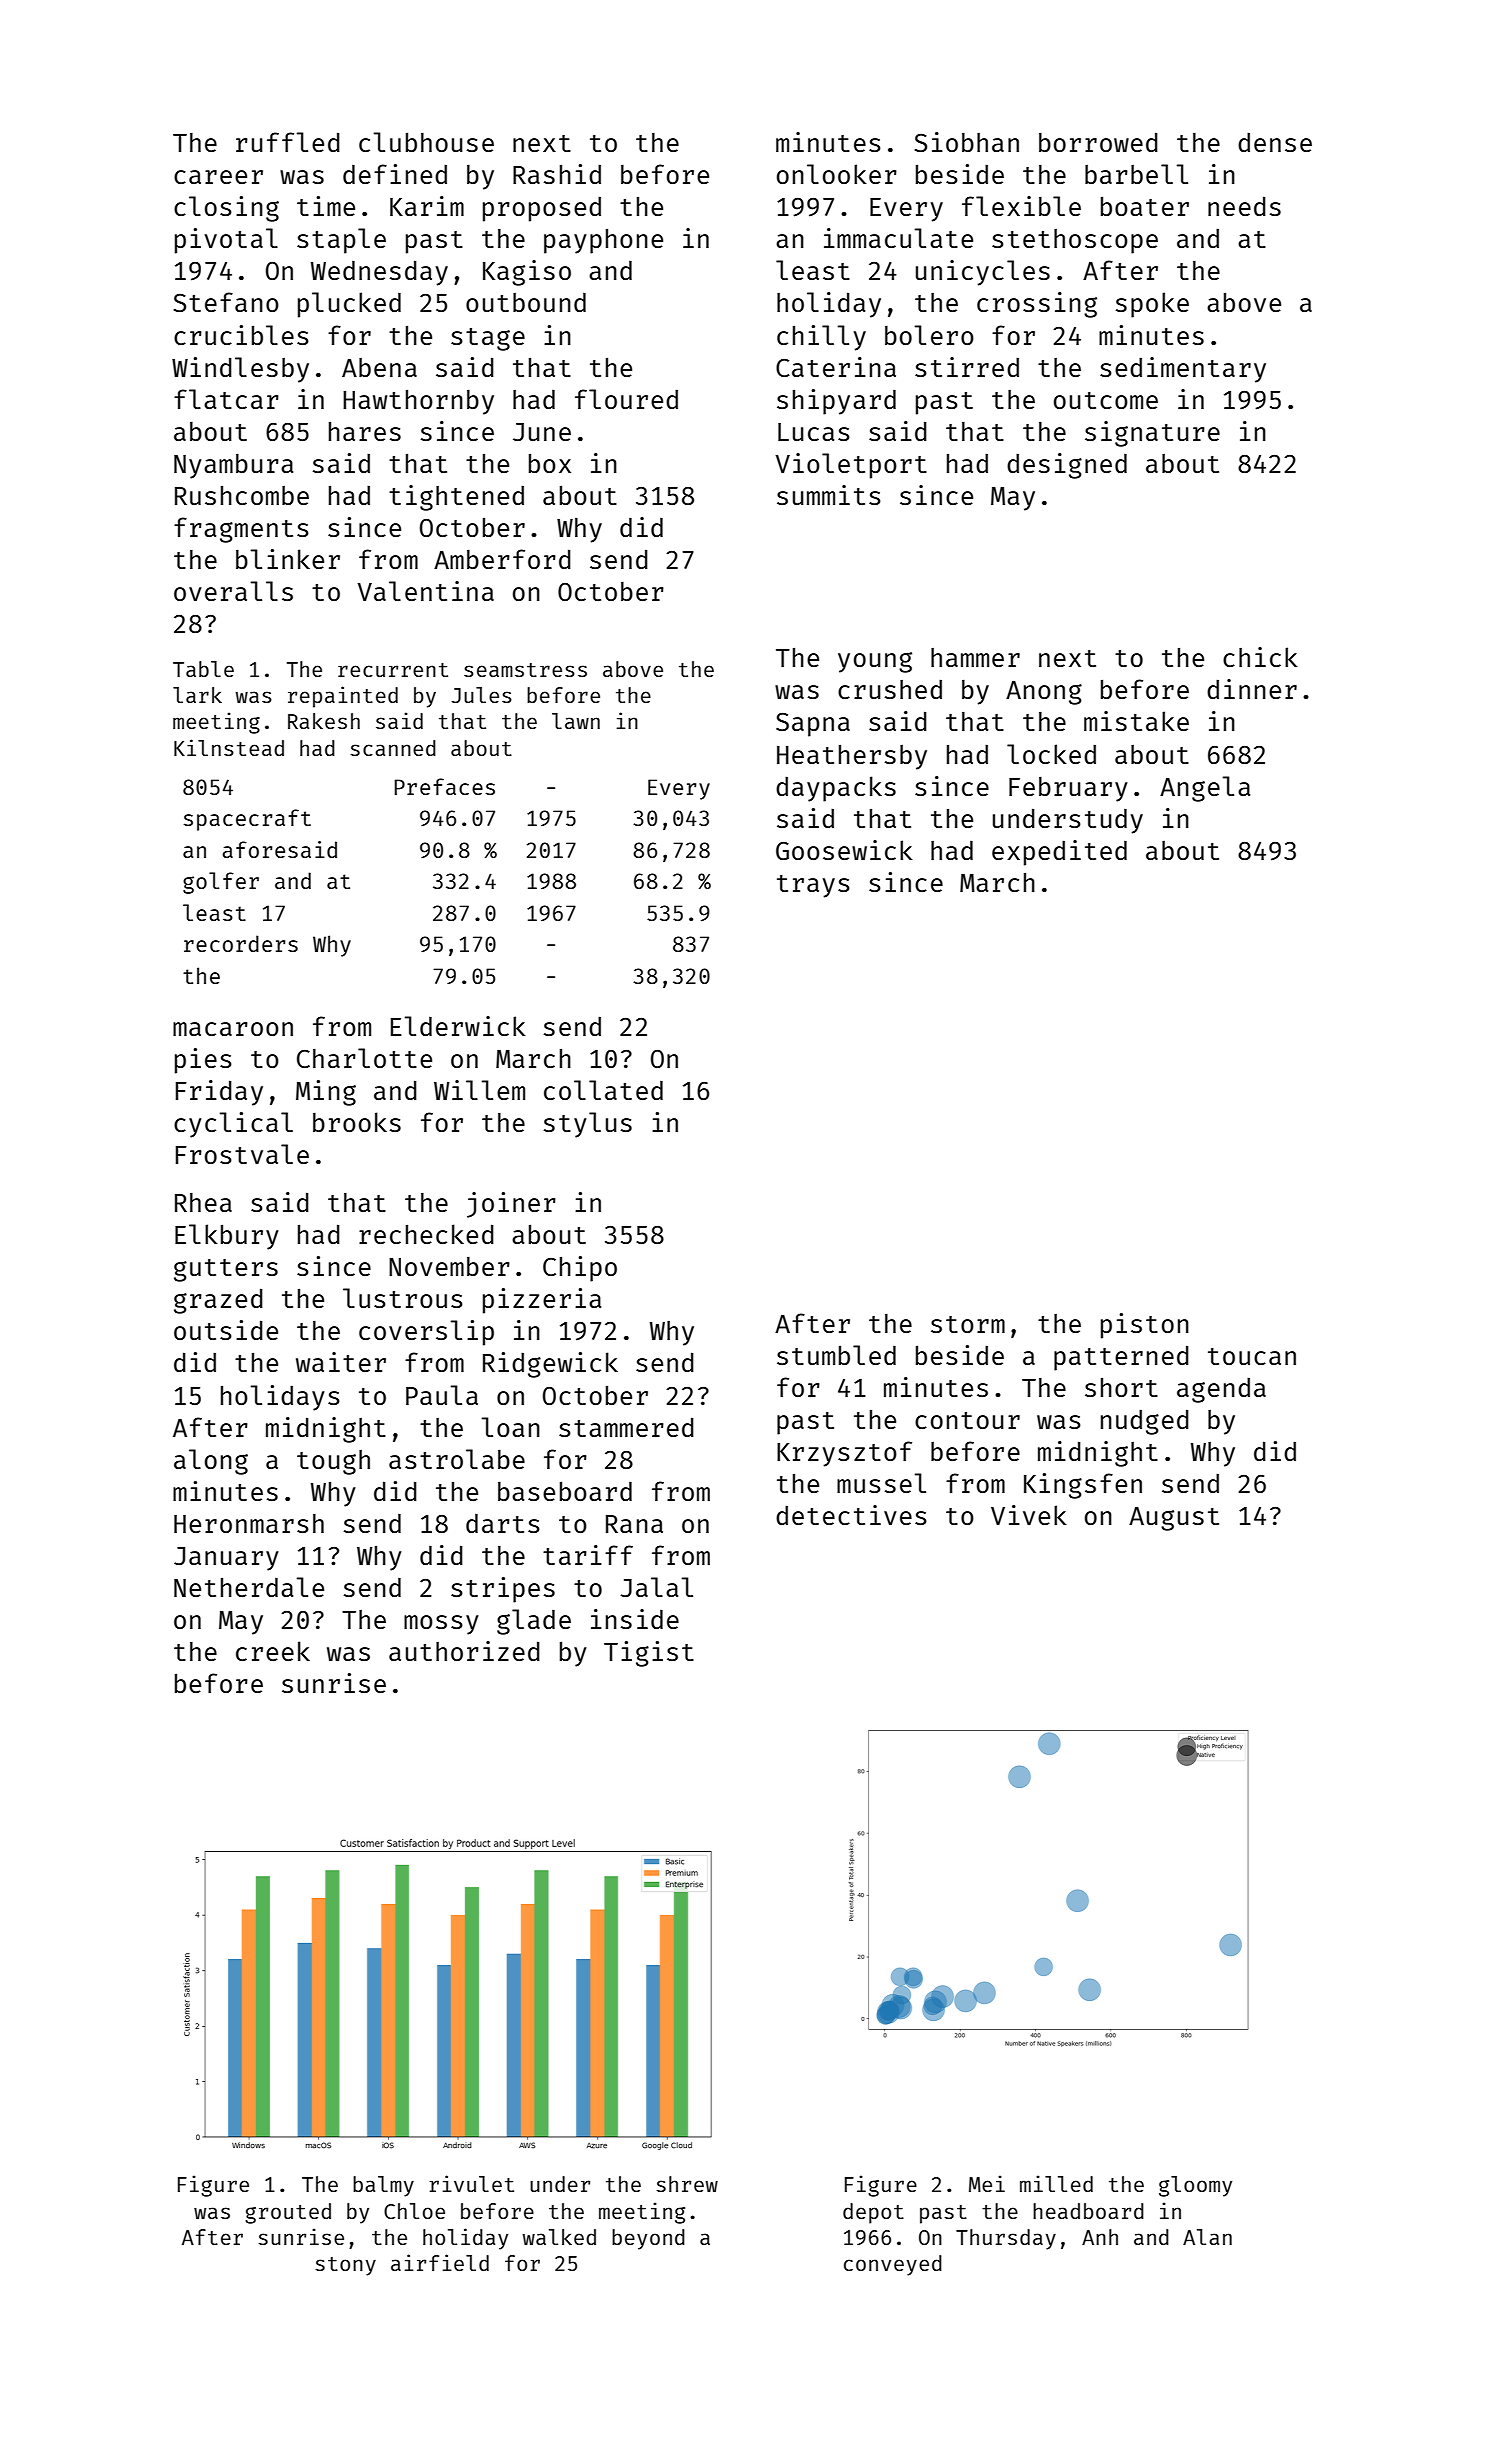  What do you see at coordinates (226, 399) in the screenshot?
I see `flatcar` at bounding box center [226, 399].
